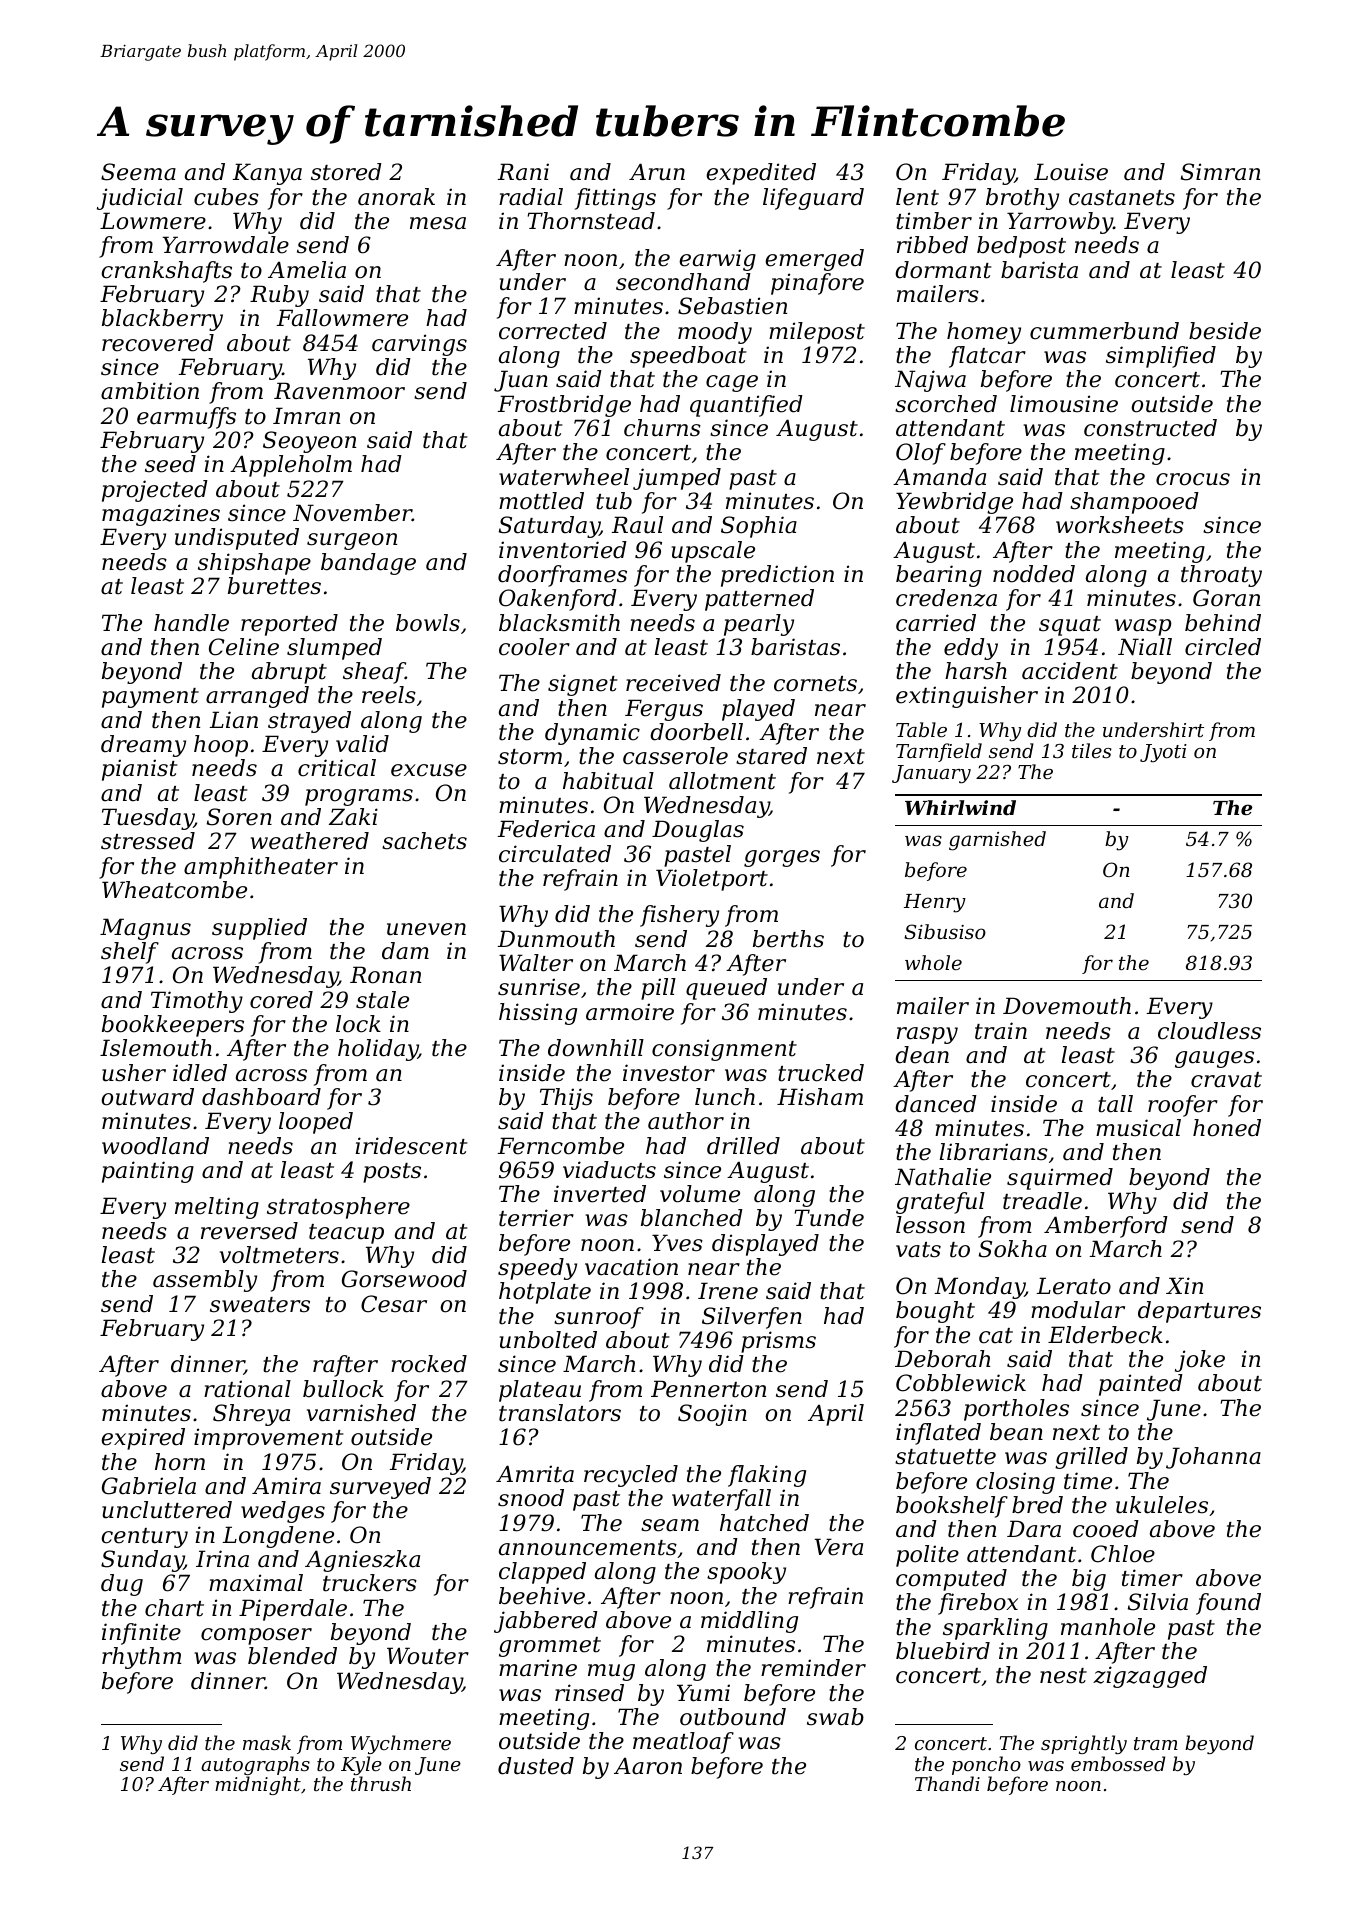  What do you see at coordinates (984, 333) in the screenshot?
I see `homey` at bounding box center [984, 333].
